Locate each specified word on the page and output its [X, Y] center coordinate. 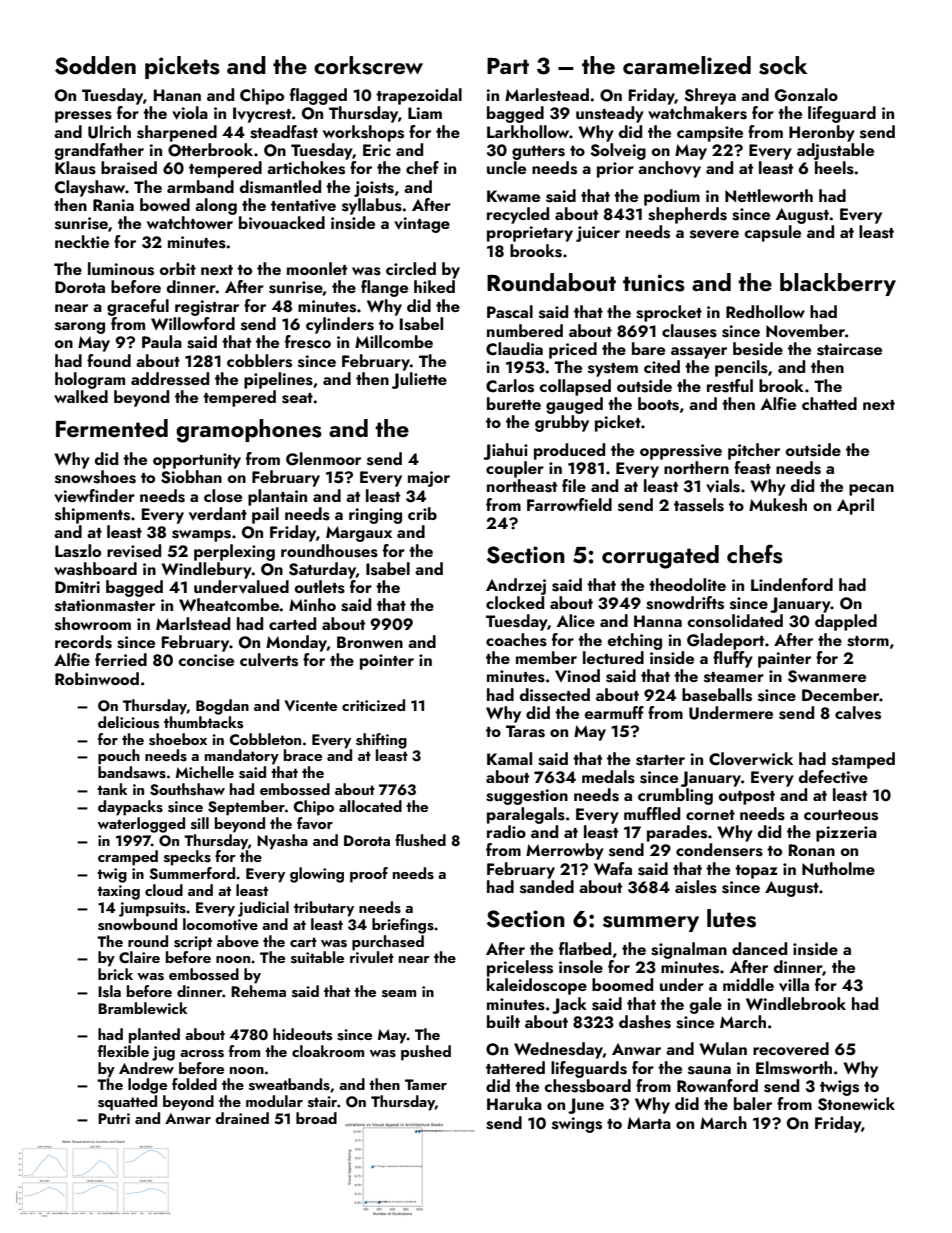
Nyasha [282, 842]
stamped [863, 760]
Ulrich [109, 132]
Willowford [193, 323]
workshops [363, 133]
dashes [645, 1022]
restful [730, 386]
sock [783, 65]
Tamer [426, 1084]
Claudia [514, 349]
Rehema [258, 991]
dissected [555, 695]
